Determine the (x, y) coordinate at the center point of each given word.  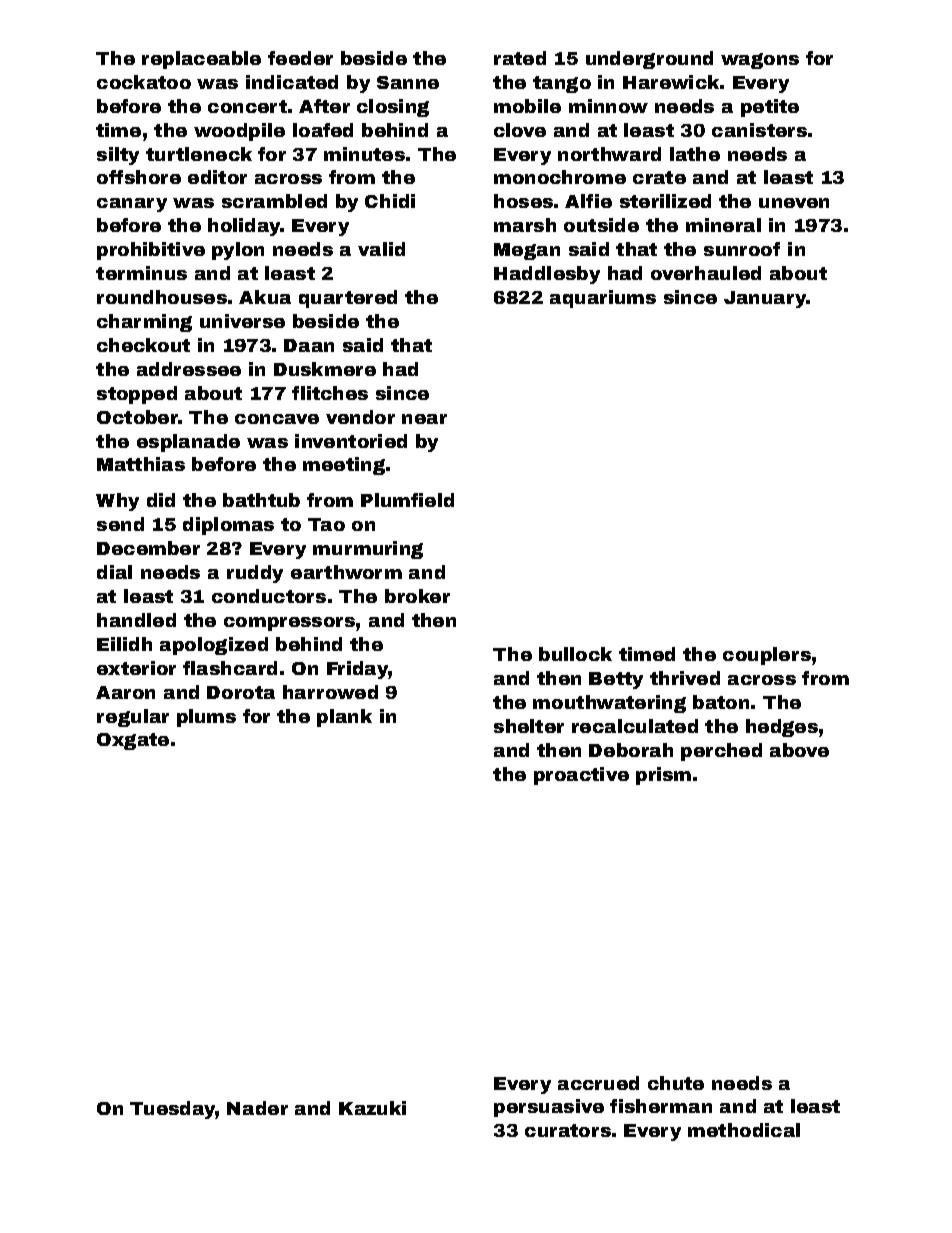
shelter (529, 726)
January (765, 299)
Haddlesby (547, 275)
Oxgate (133, 741)
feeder (300, 58)
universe (242, 321)
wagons (760, 61)
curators (568, 1130)
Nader (257, 1108)
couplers (767, 656)
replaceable (201, 60)
